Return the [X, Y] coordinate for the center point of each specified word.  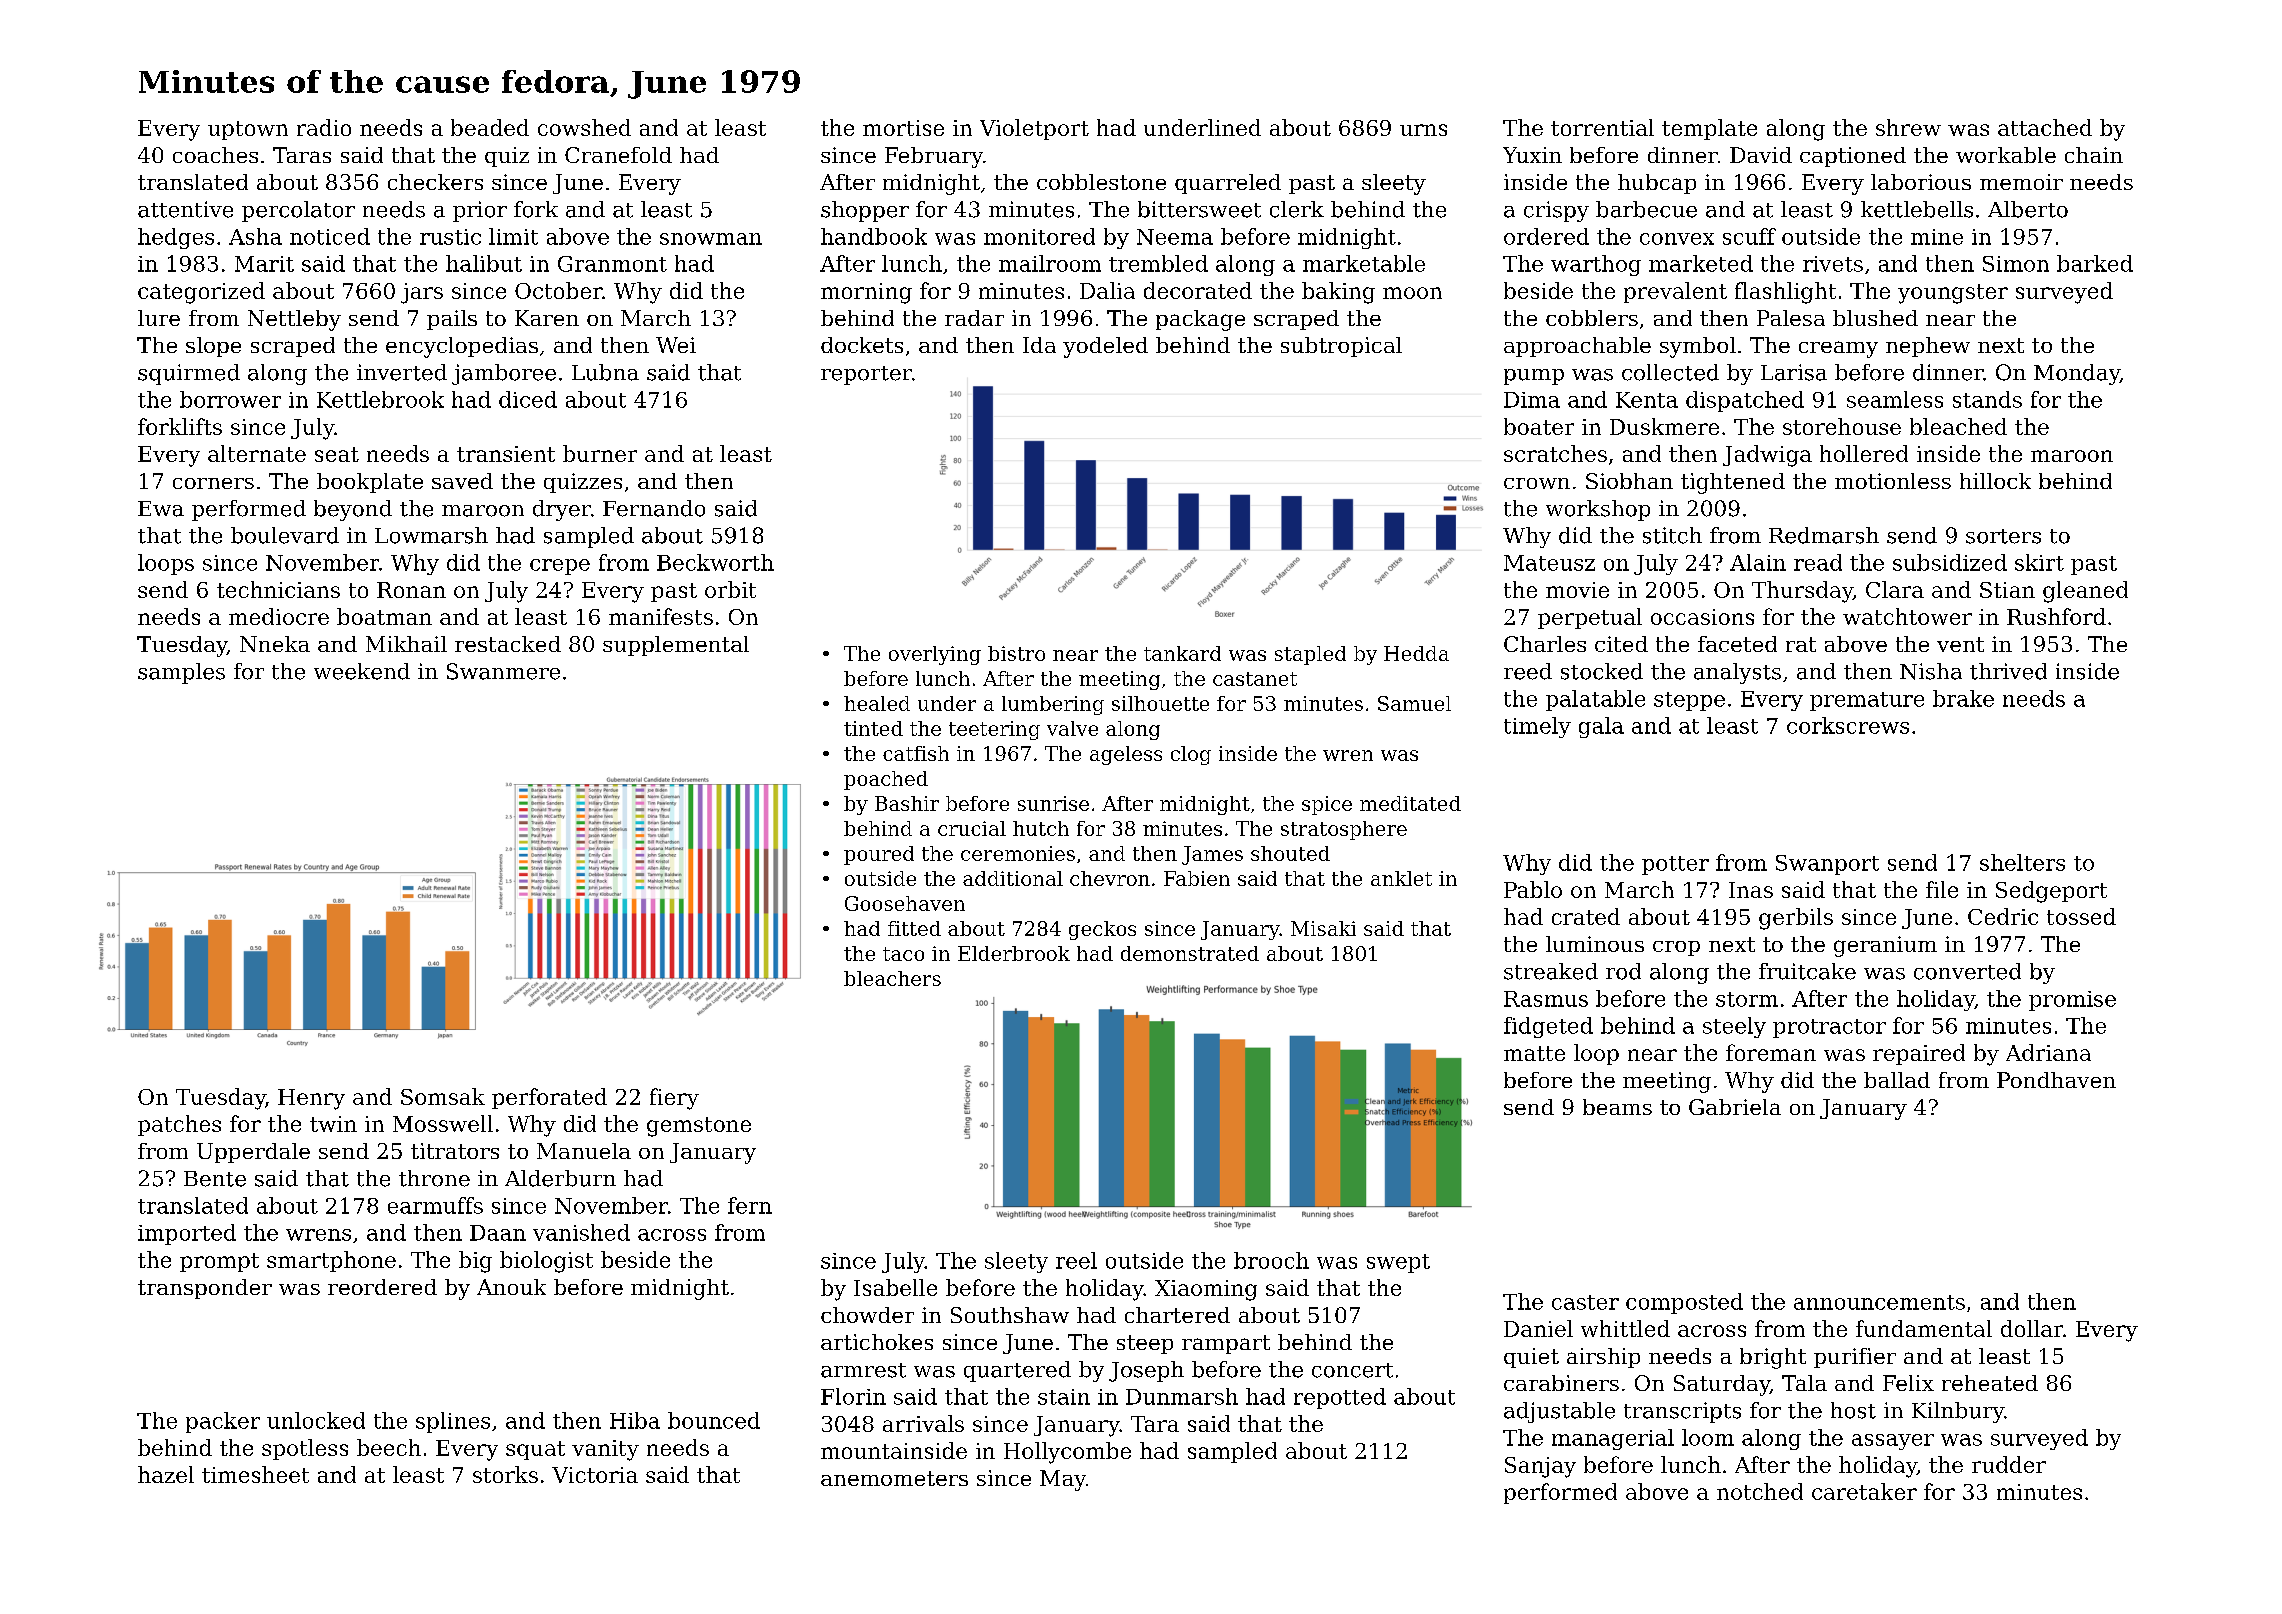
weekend [362, 671]
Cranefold [618, 155]
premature [1867, 701]
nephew [1928, 347]
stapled [1310, 655]
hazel [166, 1474]
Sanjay [1540, 1467]
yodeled [1105, 347]
